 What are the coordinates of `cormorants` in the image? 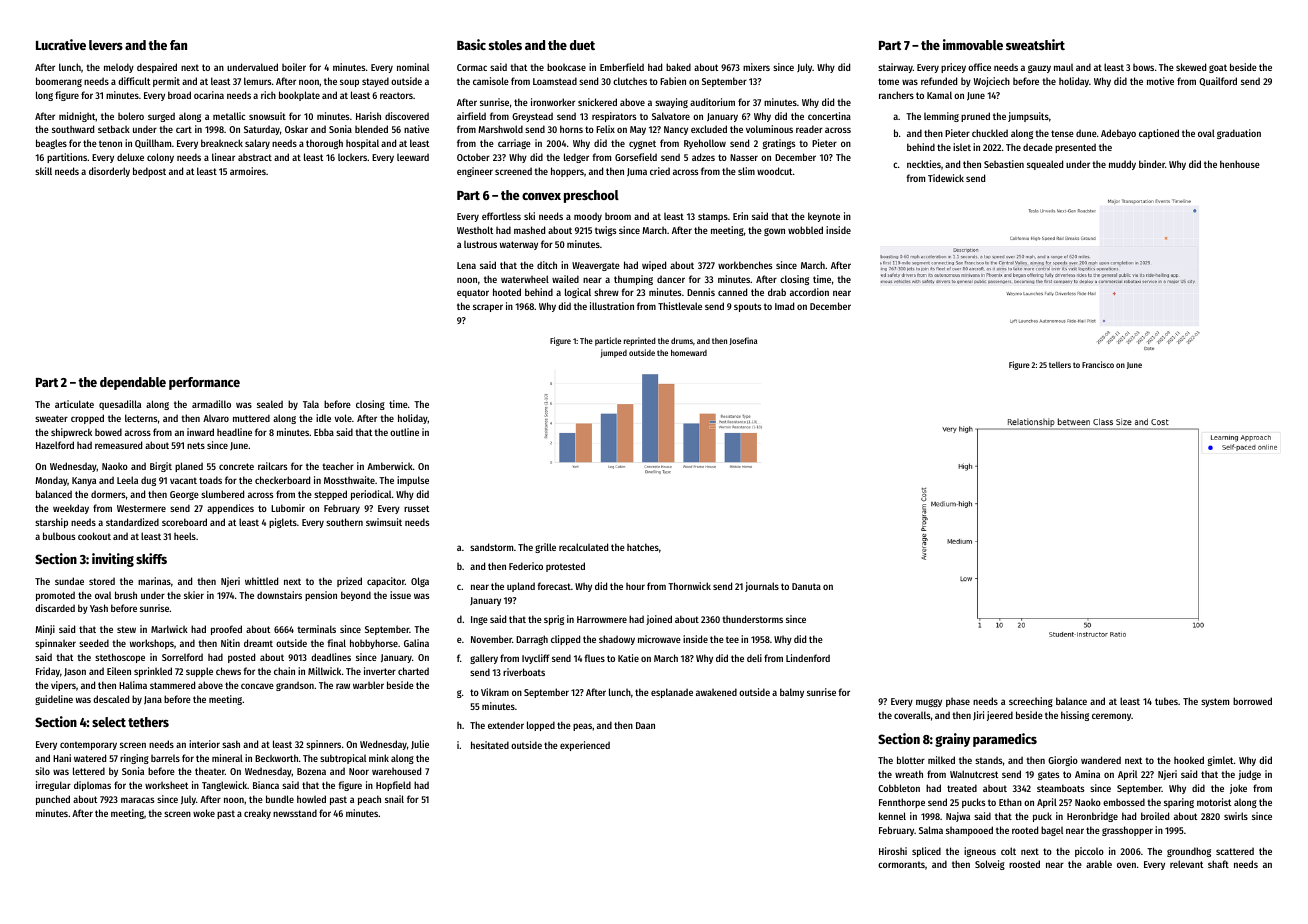 It's located at (901, 864).
